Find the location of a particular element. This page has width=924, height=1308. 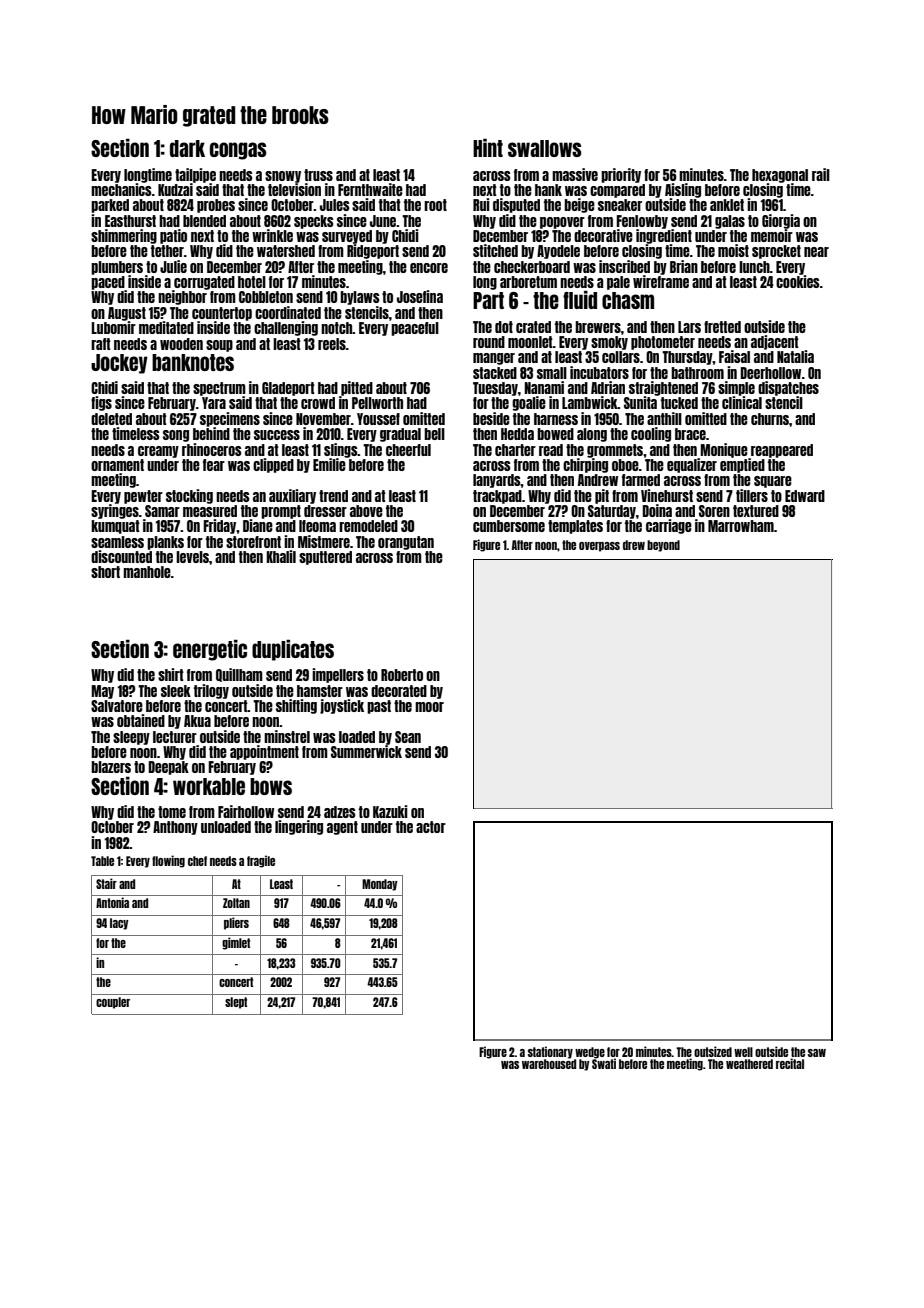

coupler is located at coordinates (113, 1003).
